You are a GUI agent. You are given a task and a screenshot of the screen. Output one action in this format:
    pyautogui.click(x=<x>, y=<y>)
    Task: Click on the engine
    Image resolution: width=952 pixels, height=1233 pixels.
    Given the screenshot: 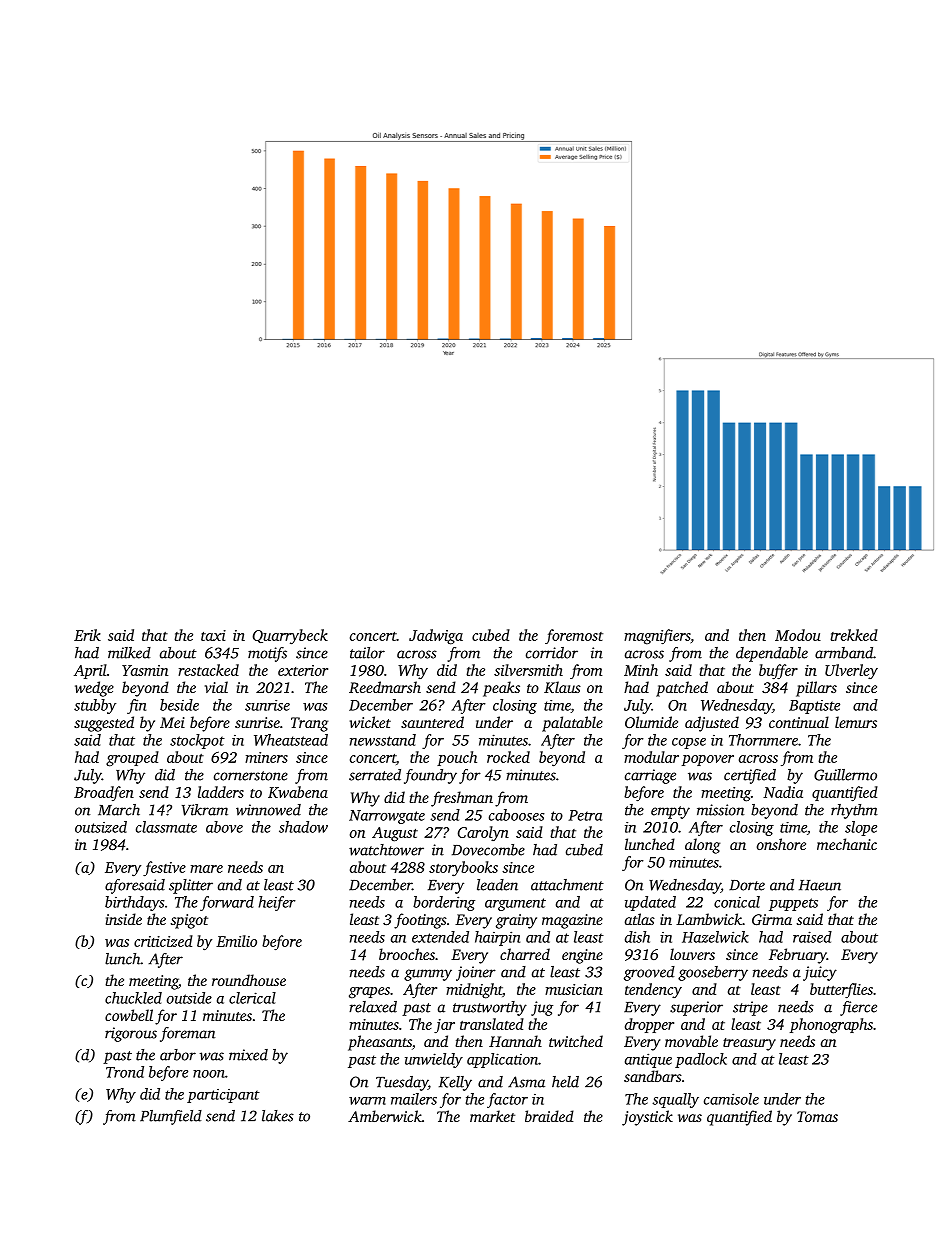 What is the action you would take?
    pyautogui.click(x=582, y=956)
